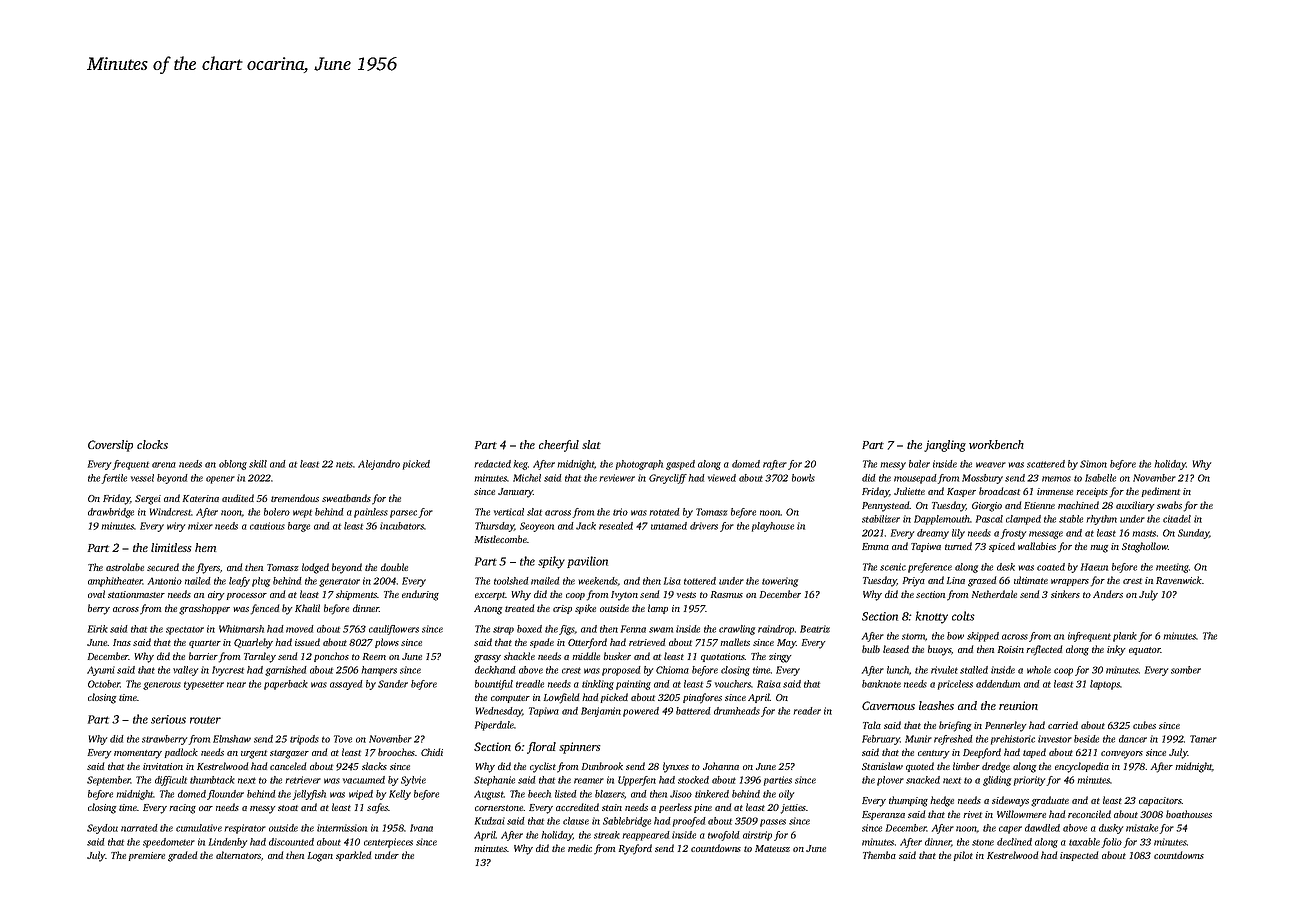  I want to click on clocks, so click(152, 444).
